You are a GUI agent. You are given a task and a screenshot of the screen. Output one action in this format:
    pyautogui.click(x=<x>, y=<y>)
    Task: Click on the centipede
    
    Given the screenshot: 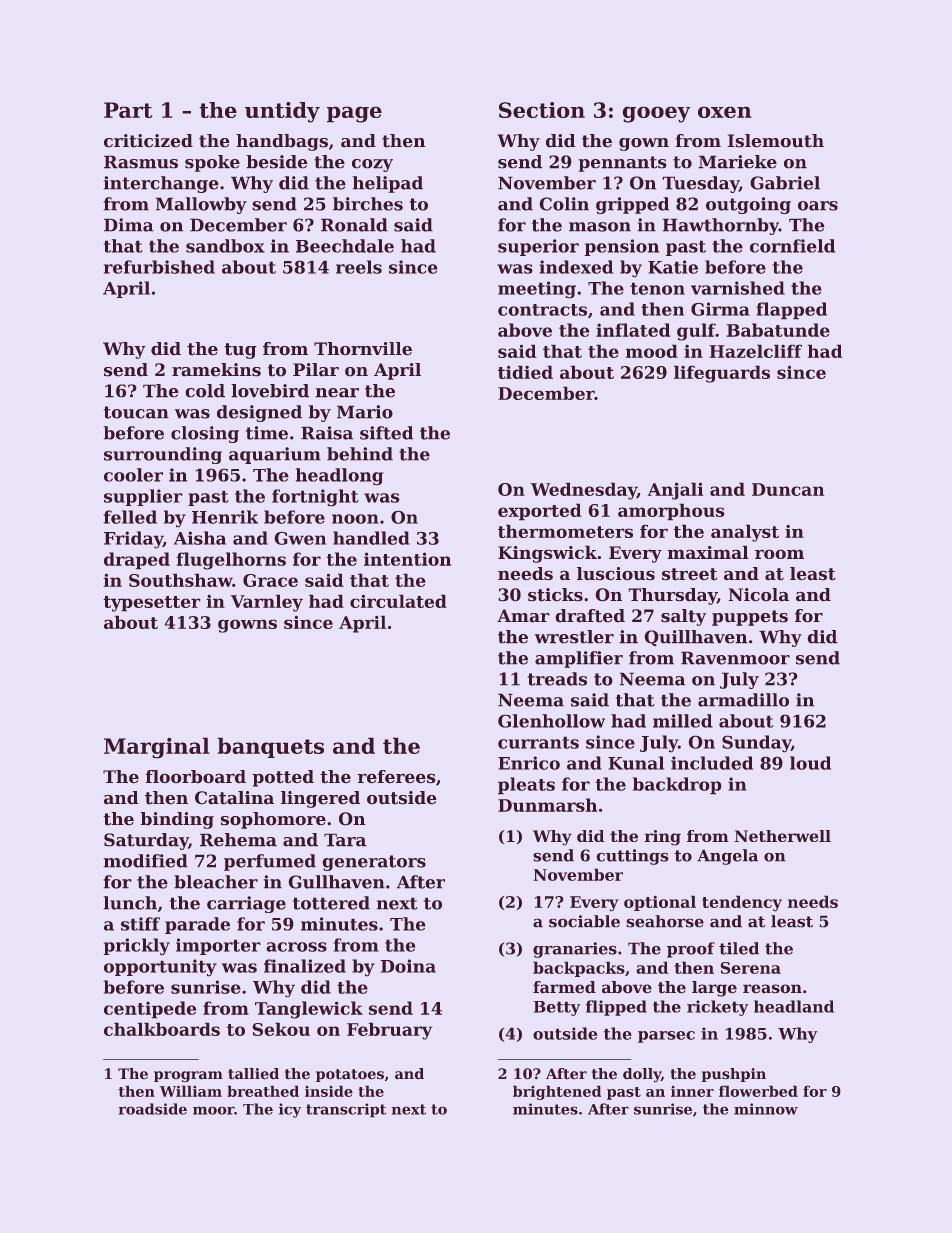 What is the action you would take?
    pyautogui.click(x=150, y=1009)
